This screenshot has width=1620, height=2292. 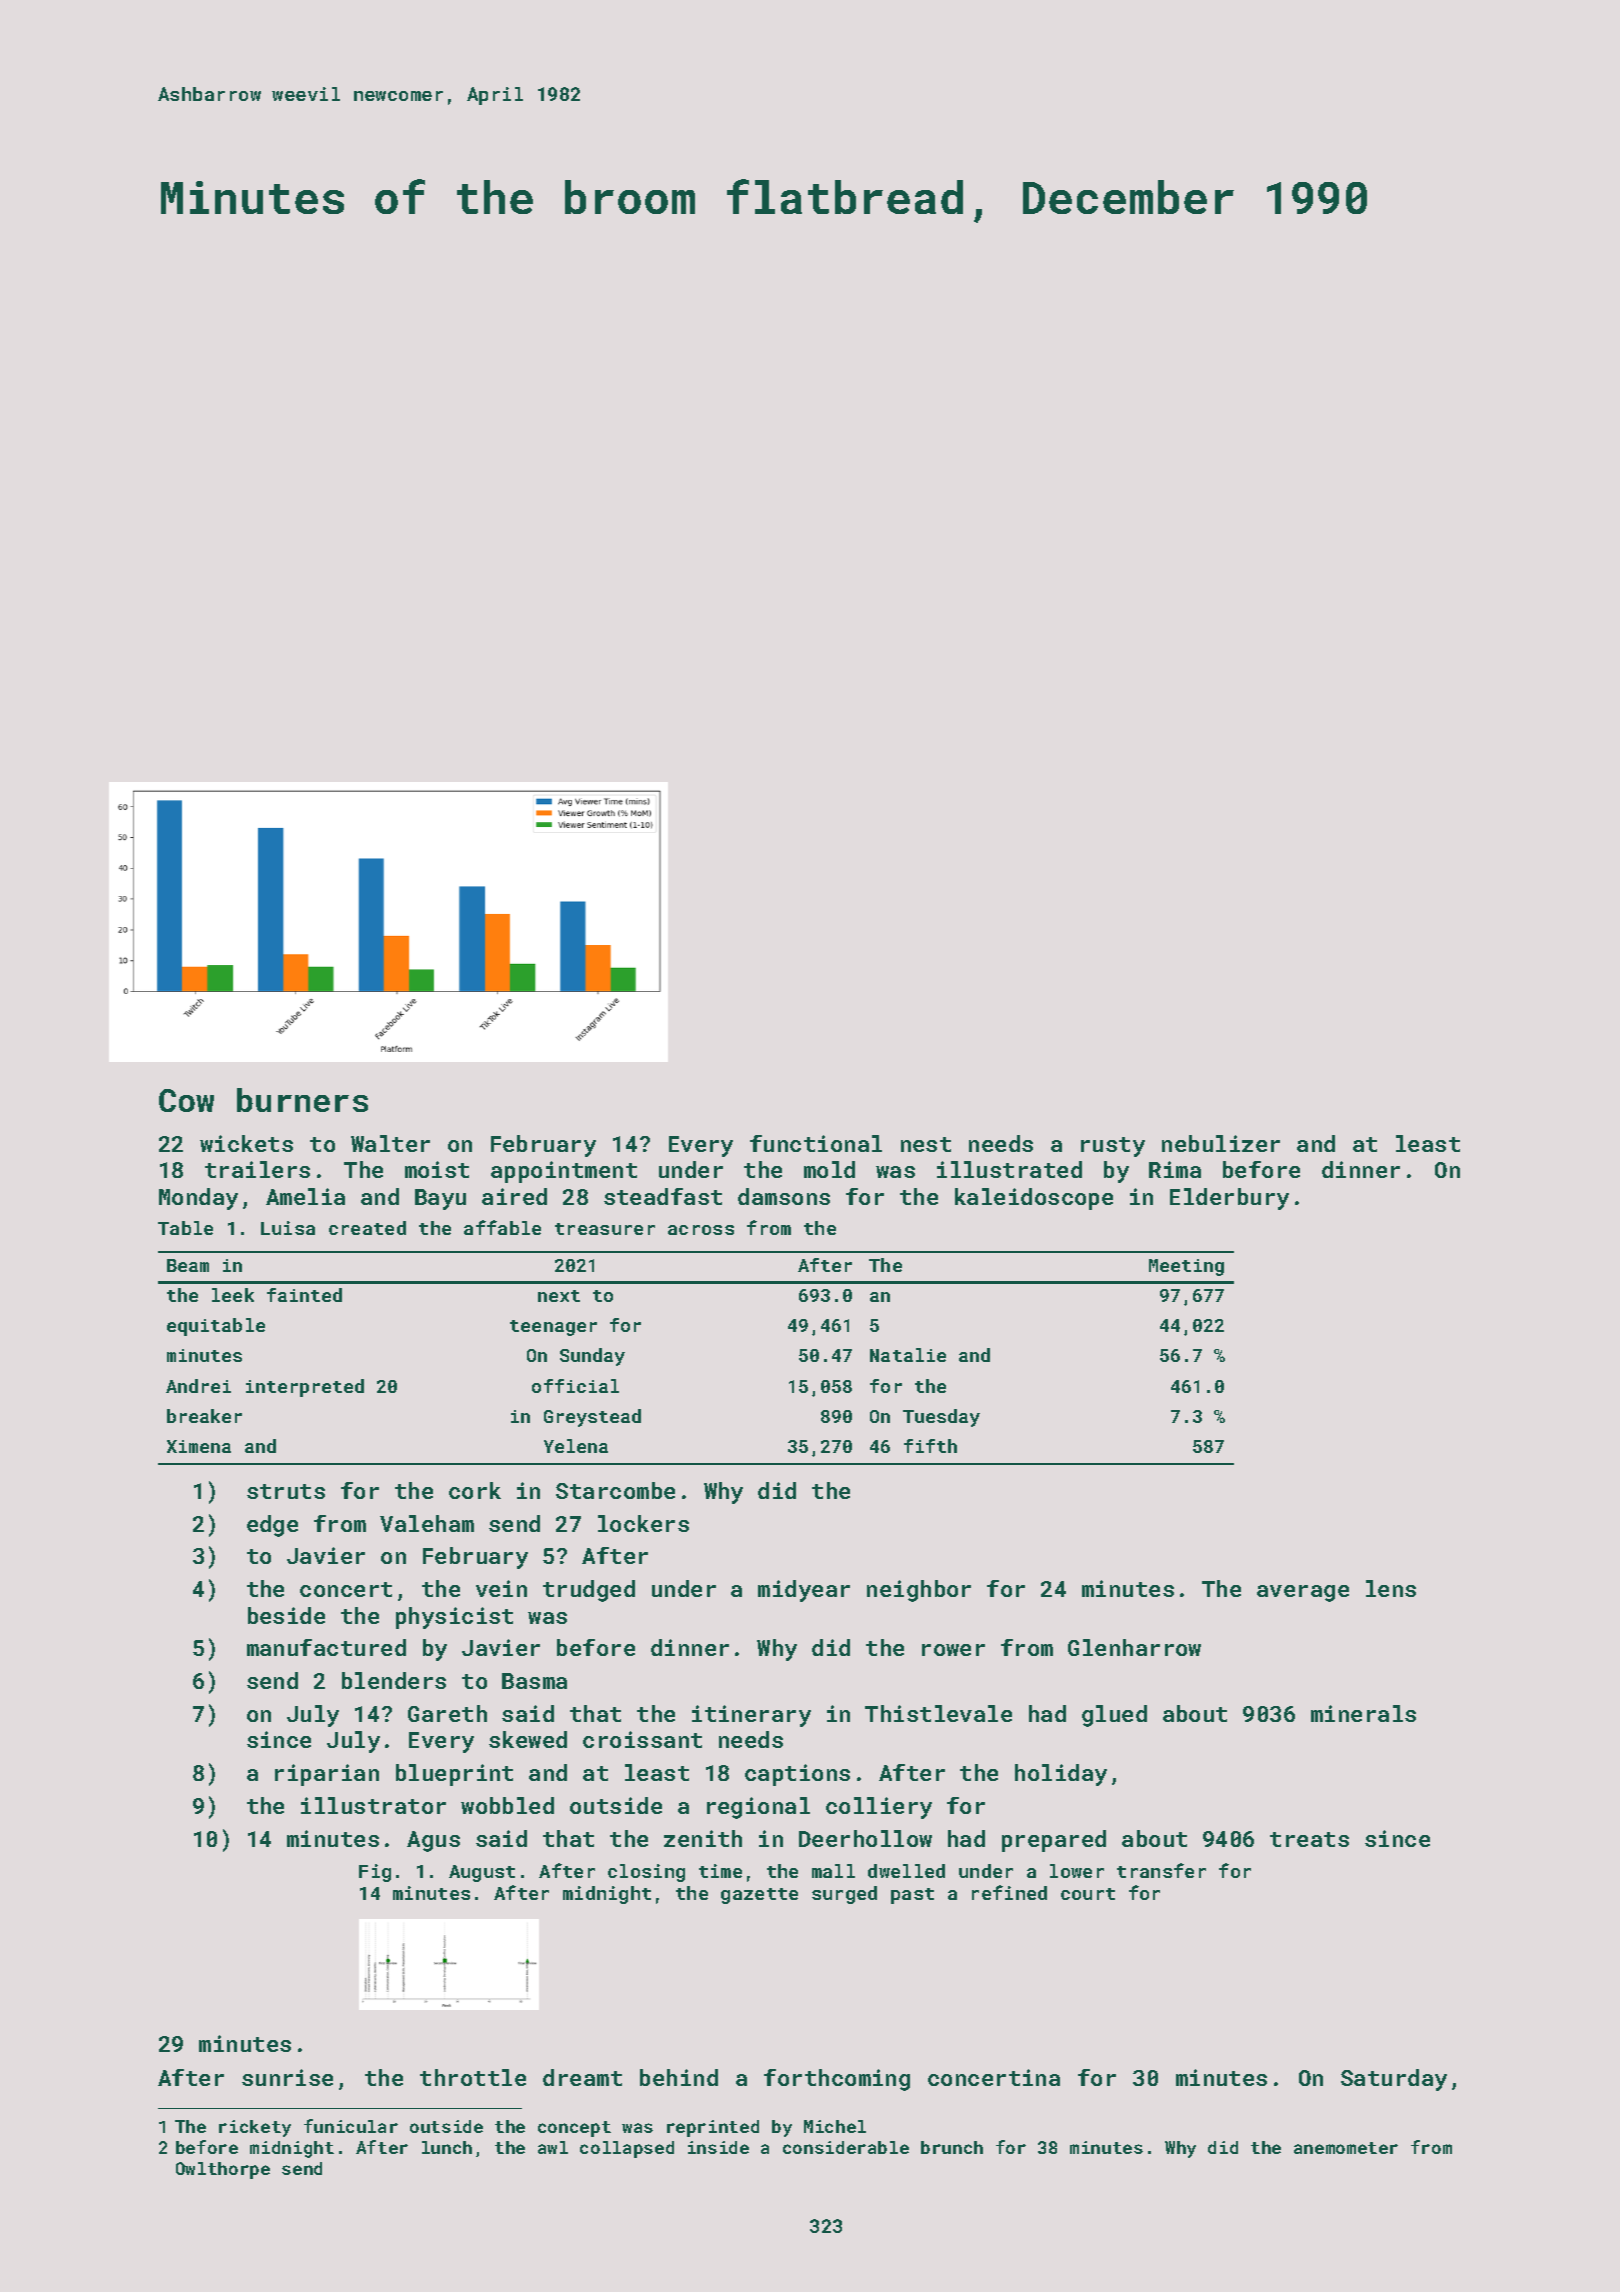 What do you see at coordinates (302, 1100) in the screenshot?
I see `burners` at bounding box center [302, 1100].
